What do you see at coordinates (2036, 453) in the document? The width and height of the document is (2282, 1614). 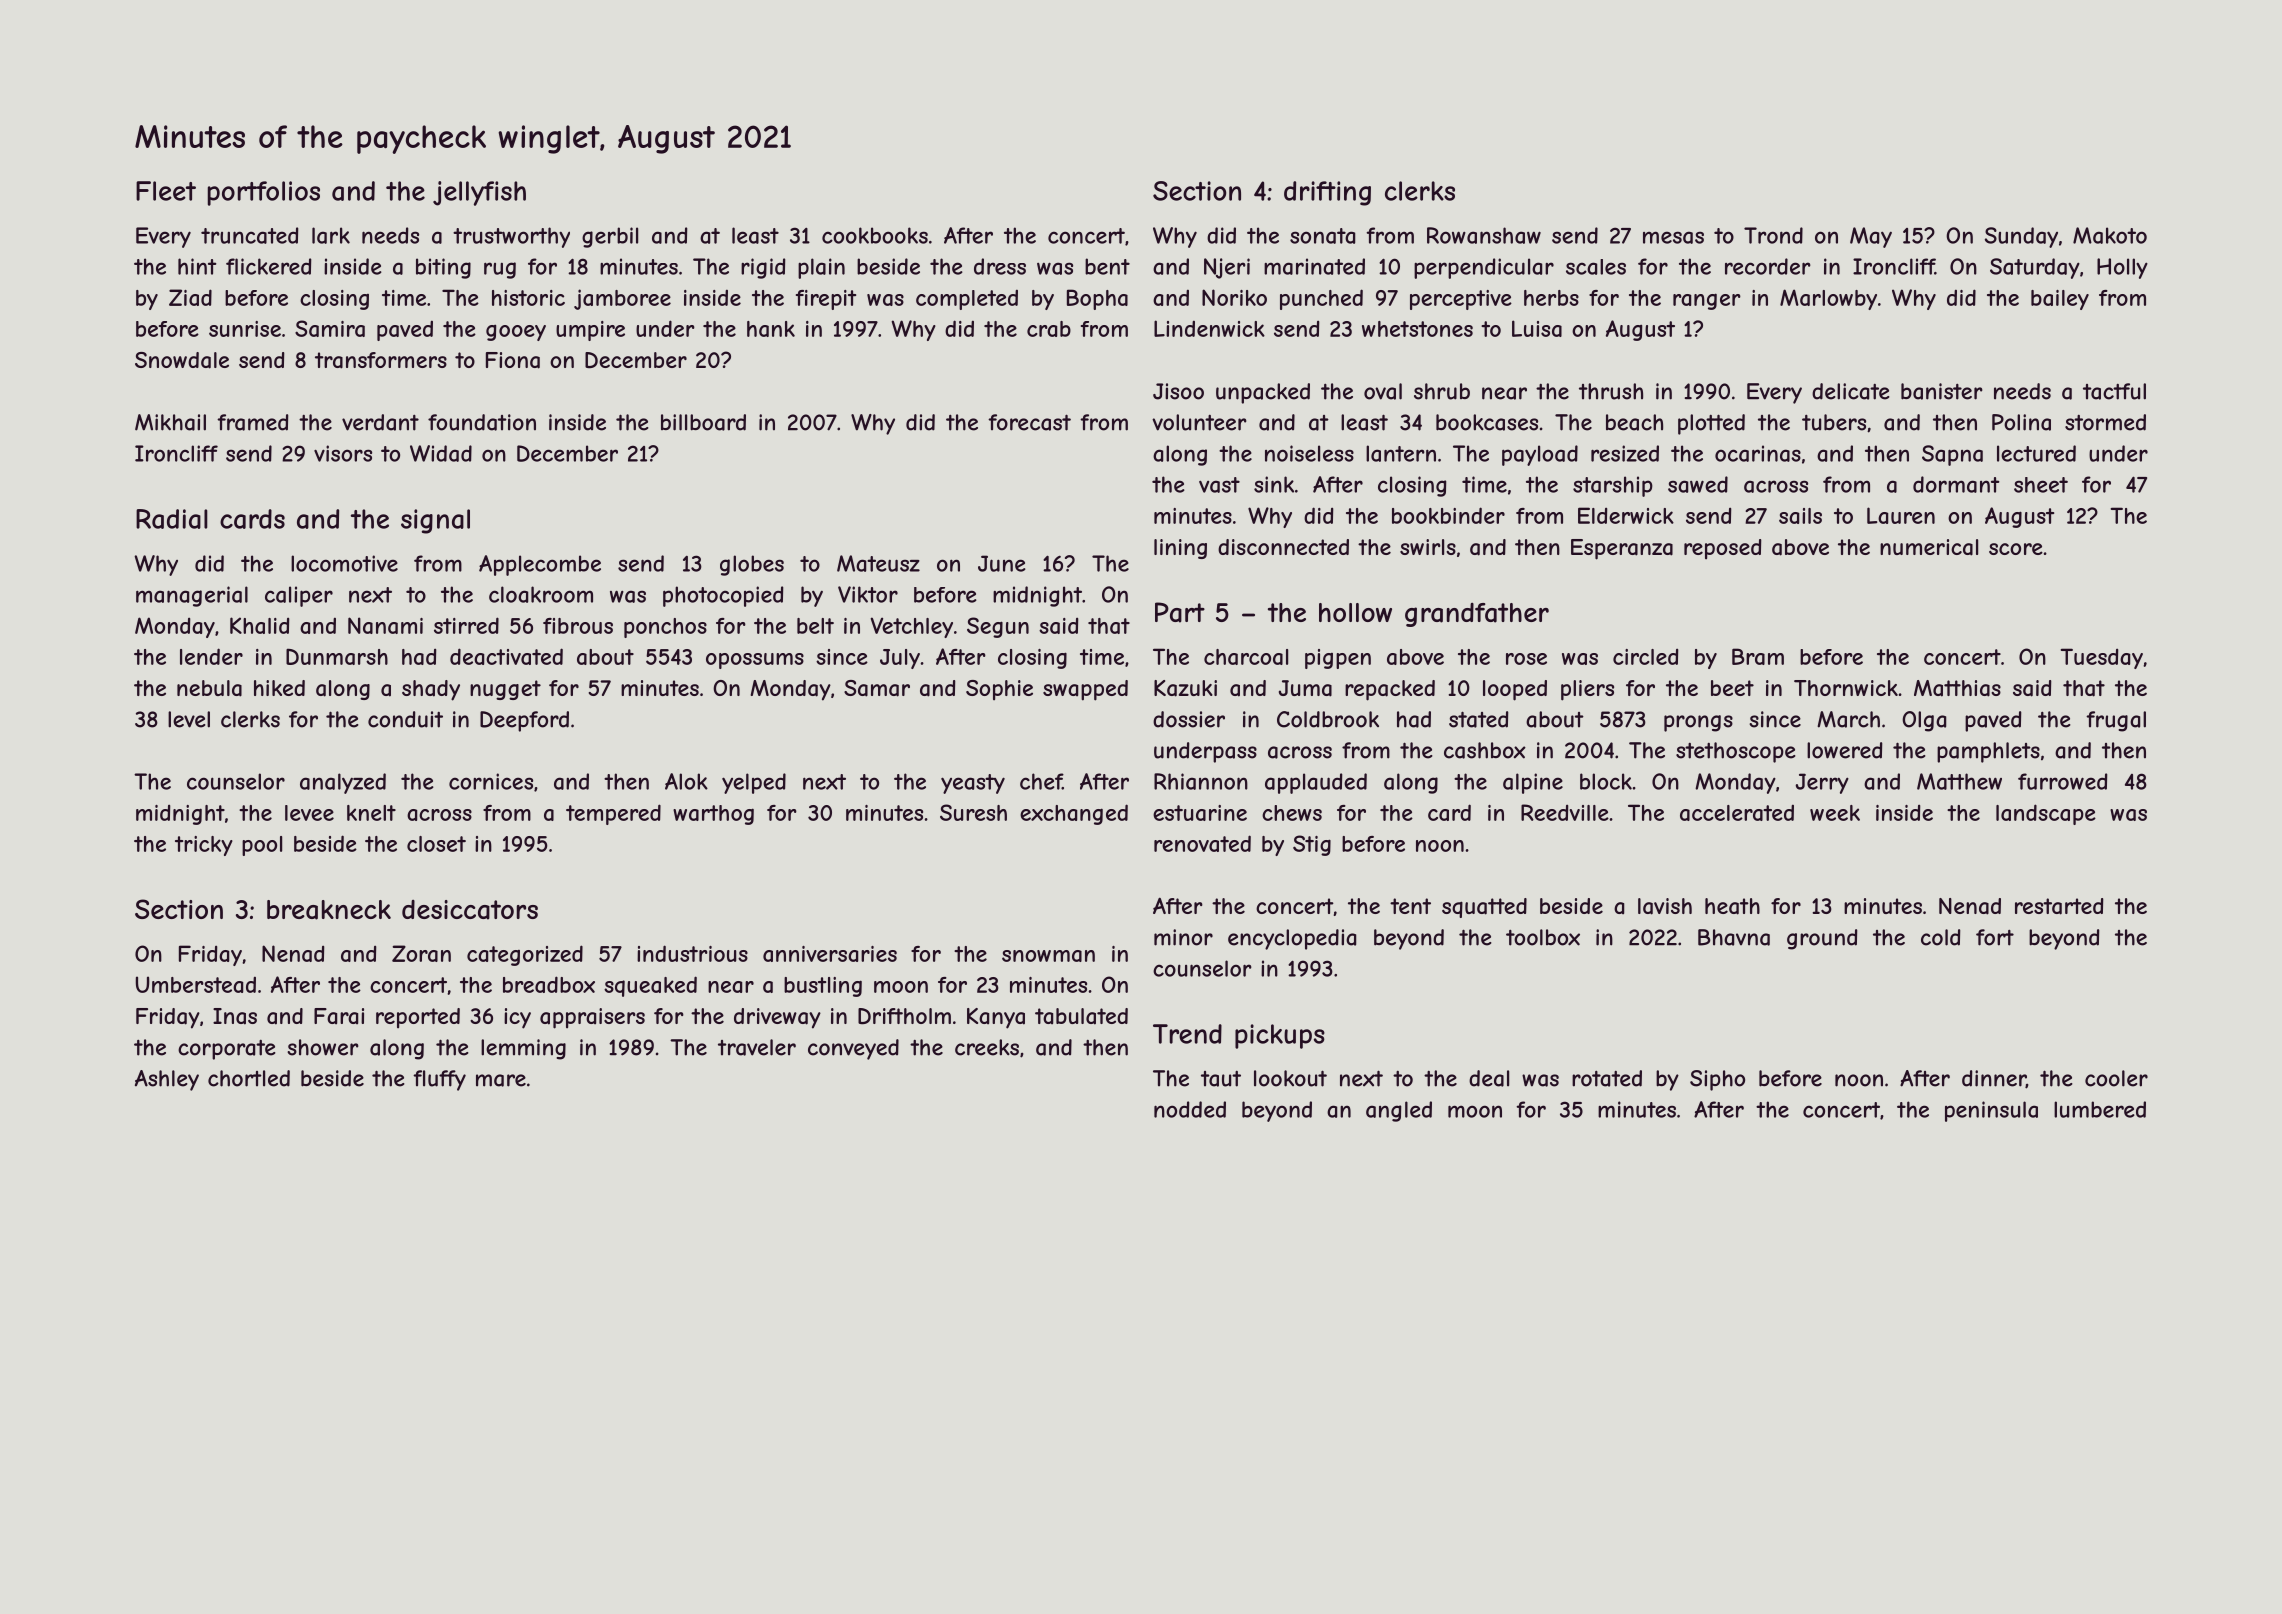 I see `lectured` at bounding box center [2036, 453].
